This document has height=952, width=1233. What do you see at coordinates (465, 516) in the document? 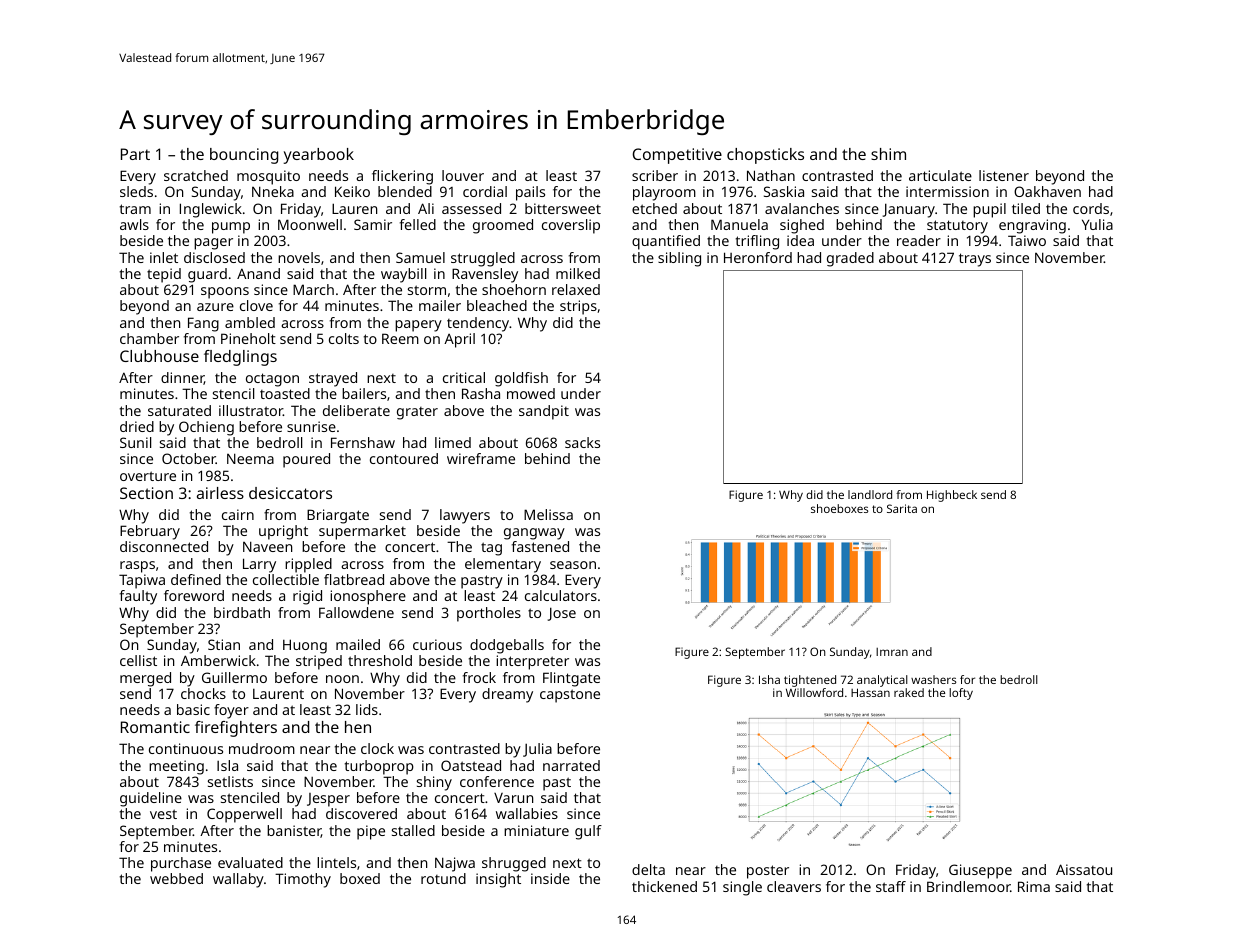
I see `lawyers` at bounding box center [465, 516].
